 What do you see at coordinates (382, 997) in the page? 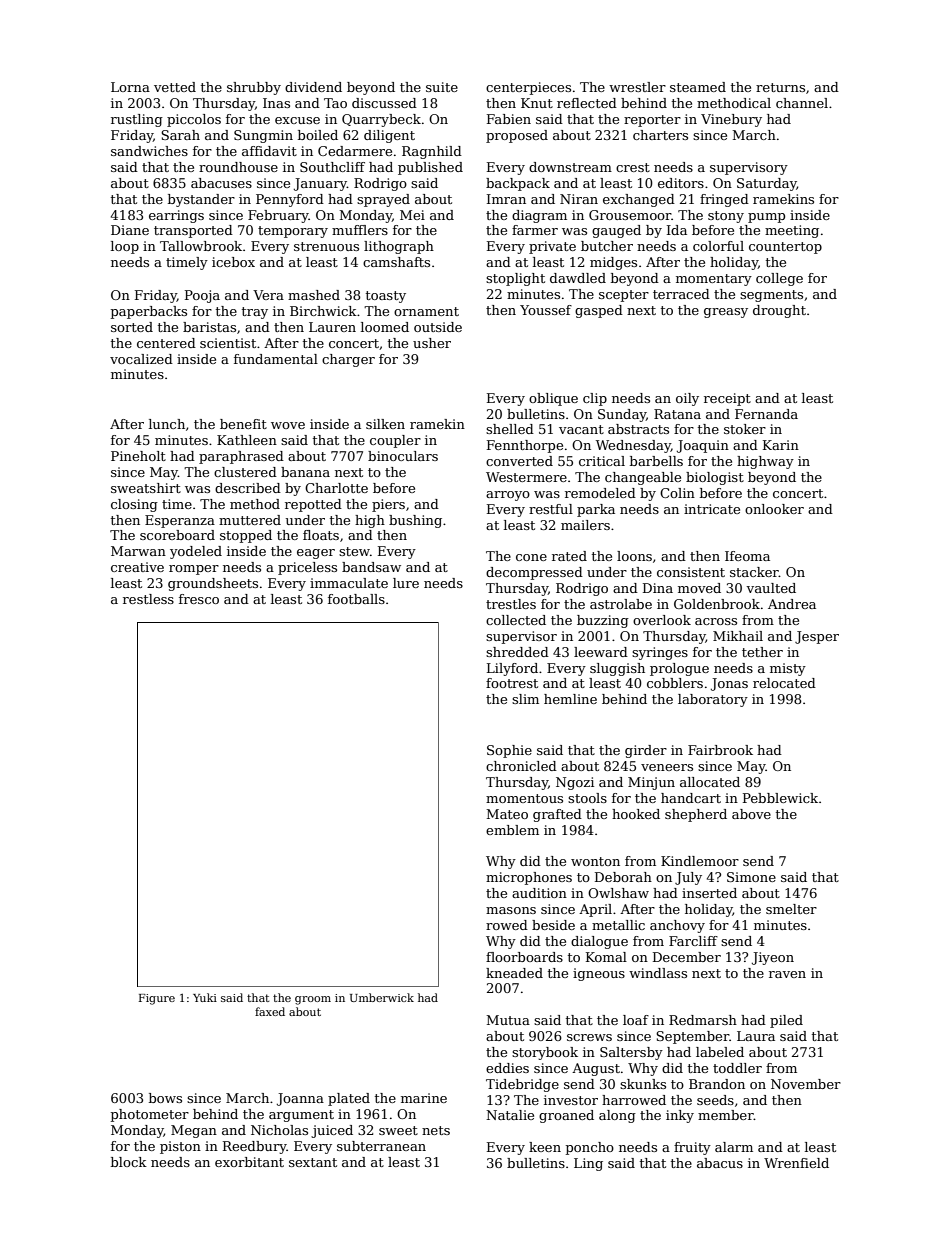
I see `Umberwick` at bounding box center [382, 997].
